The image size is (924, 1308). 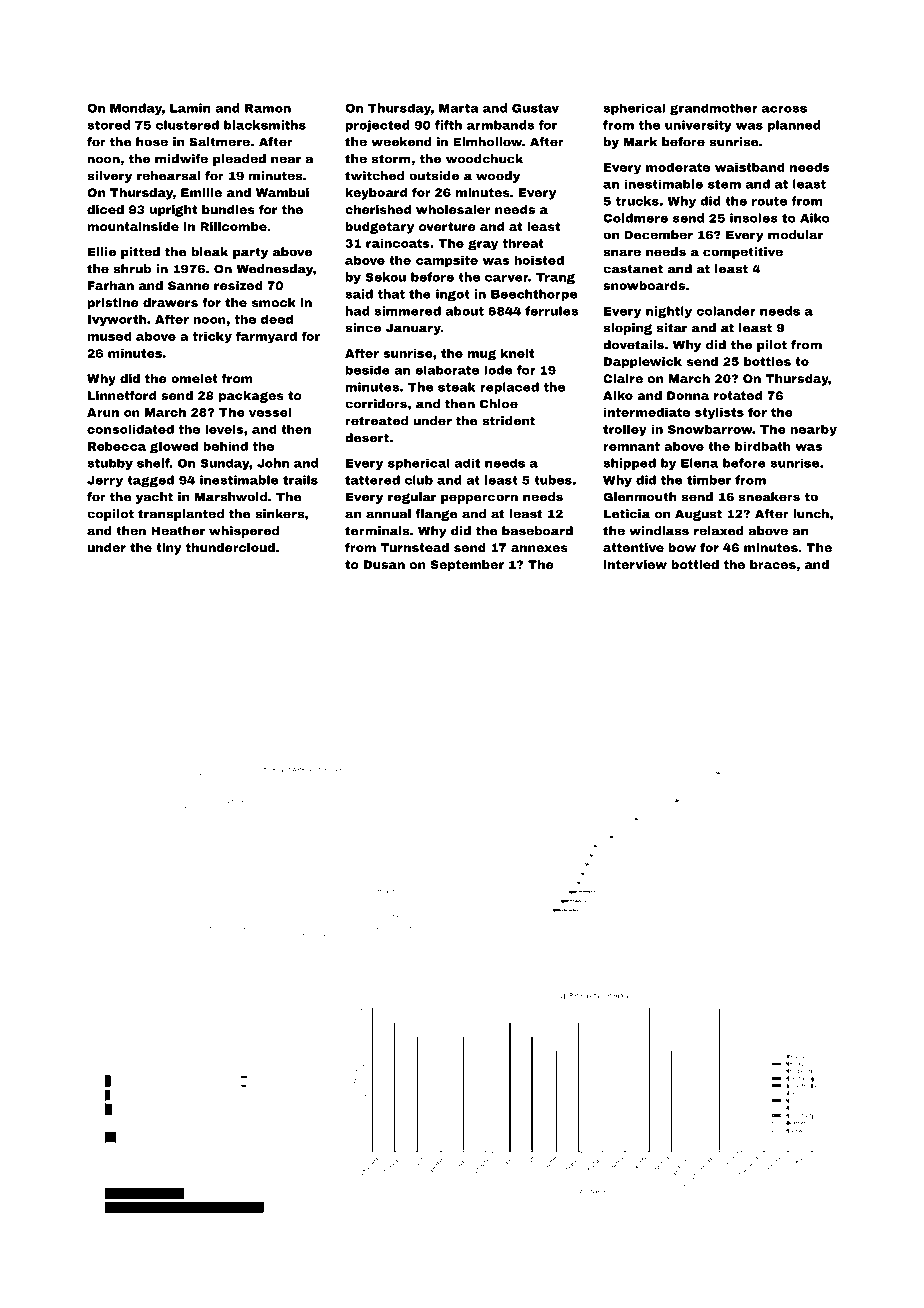 What do you see at coordinates (750, 167) in the screenshot?
I see `waistband` at bounding box center [750, 167].
